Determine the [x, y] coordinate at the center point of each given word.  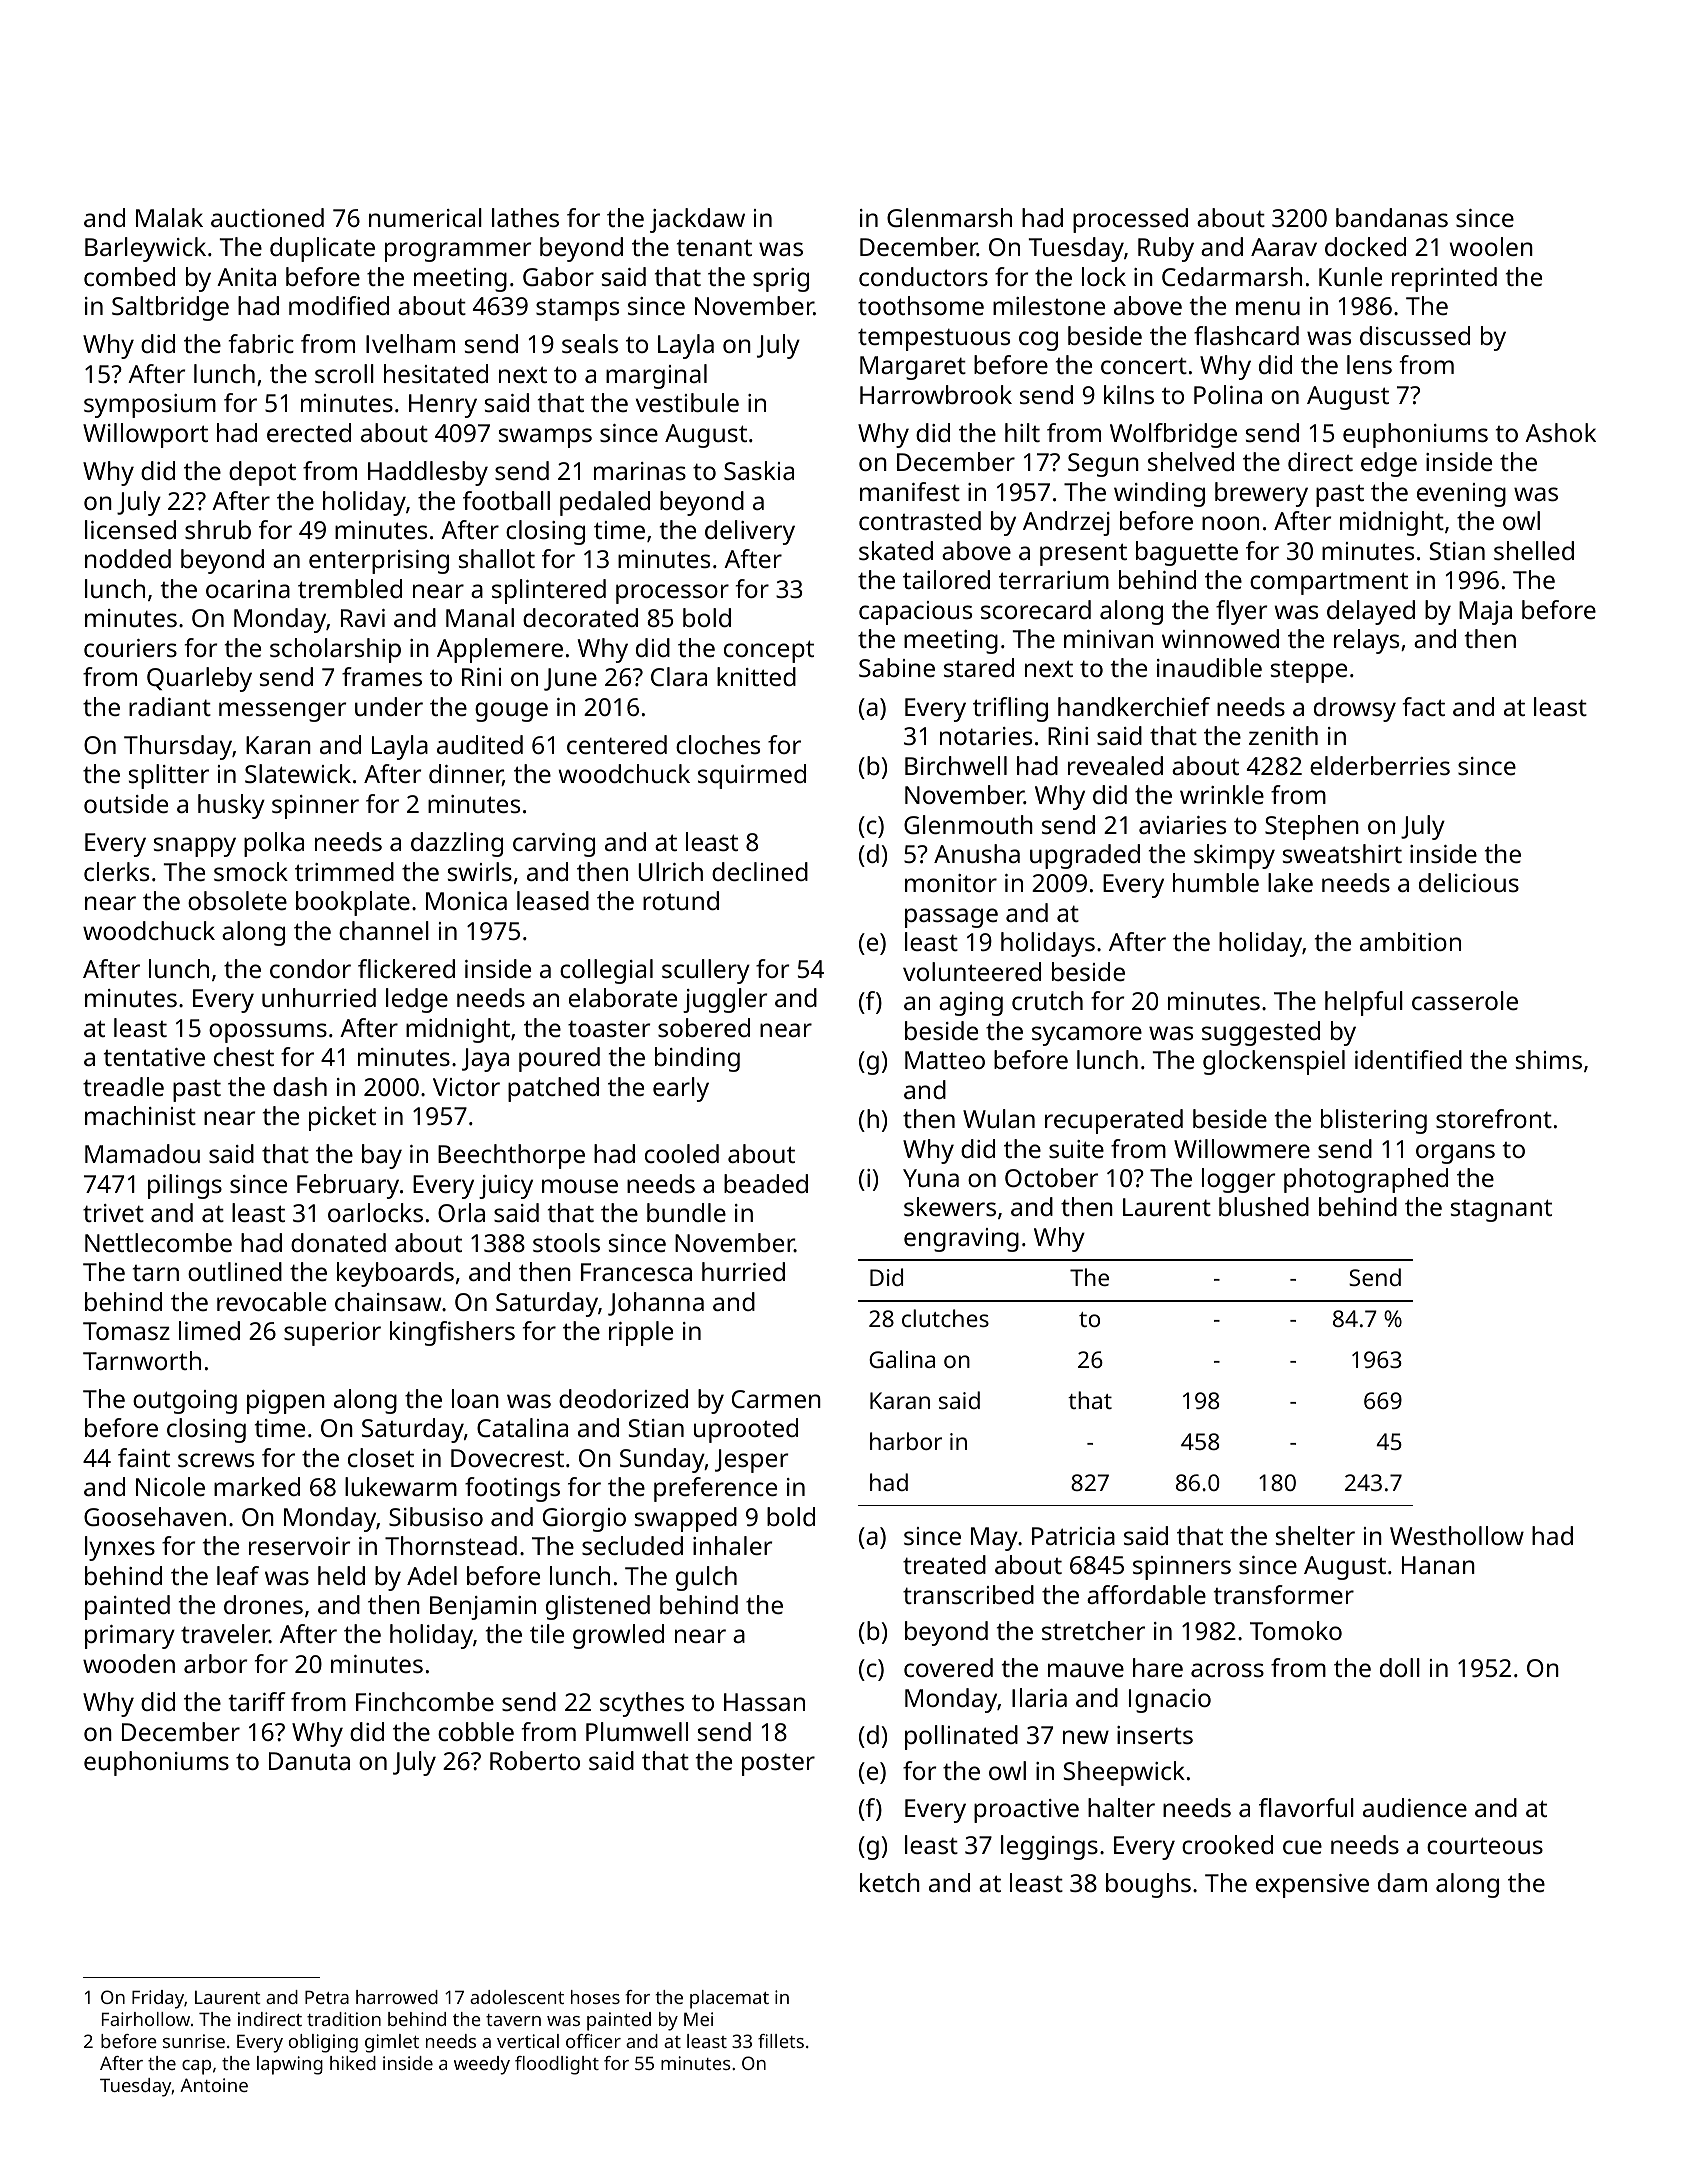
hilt [1022, 432]
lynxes [120, 1548]
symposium [150, 406]
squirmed [752, 776]
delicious [1469, 882]
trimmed [344, 871]
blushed [1264, 1206]
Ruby [1166, 249]
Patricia [1073, 1536]
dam [1402, 1882]
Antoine [214, 2085]
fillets [781, 2041]
